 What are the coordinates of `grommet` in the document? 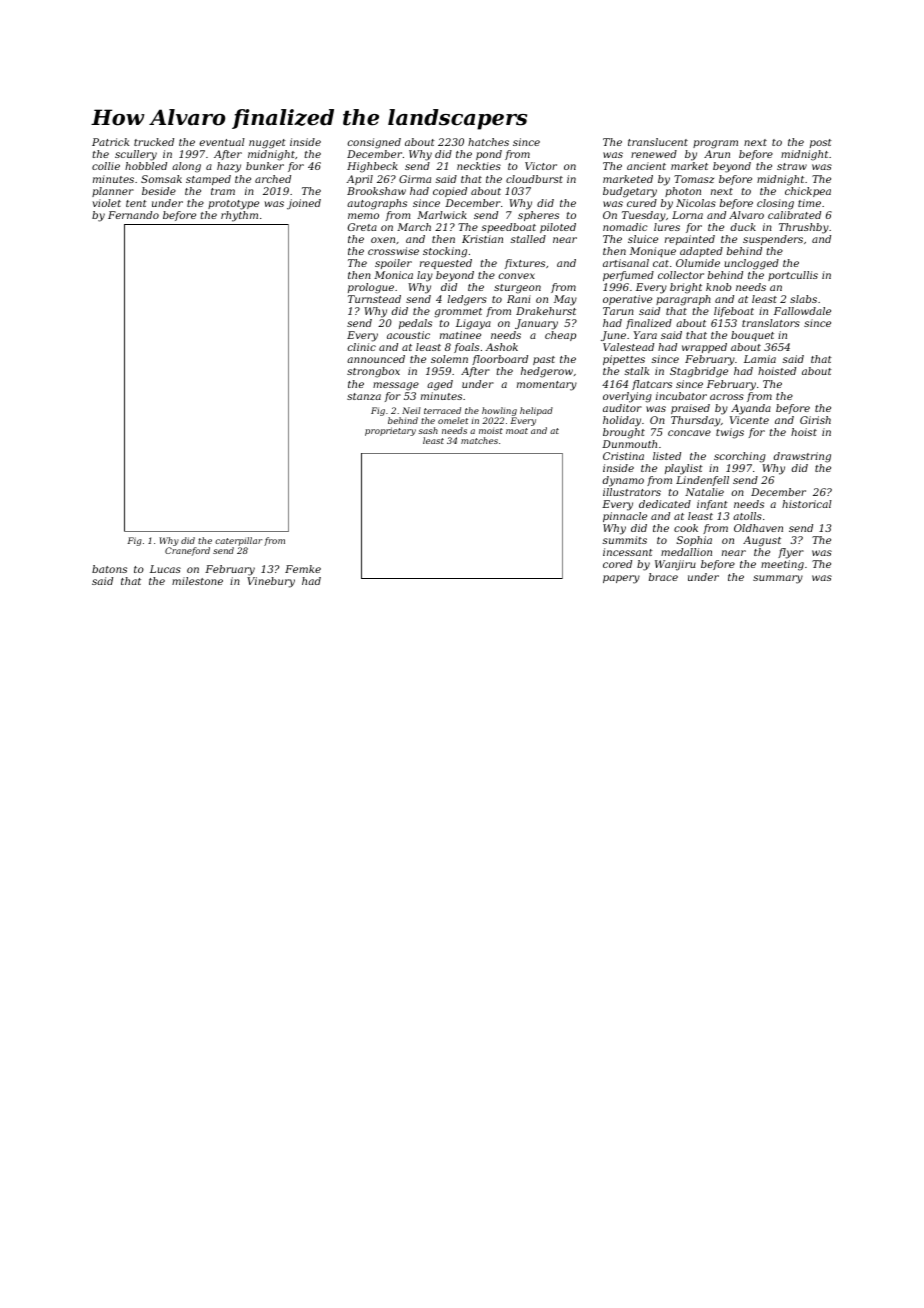 It's located at (458, 313).
